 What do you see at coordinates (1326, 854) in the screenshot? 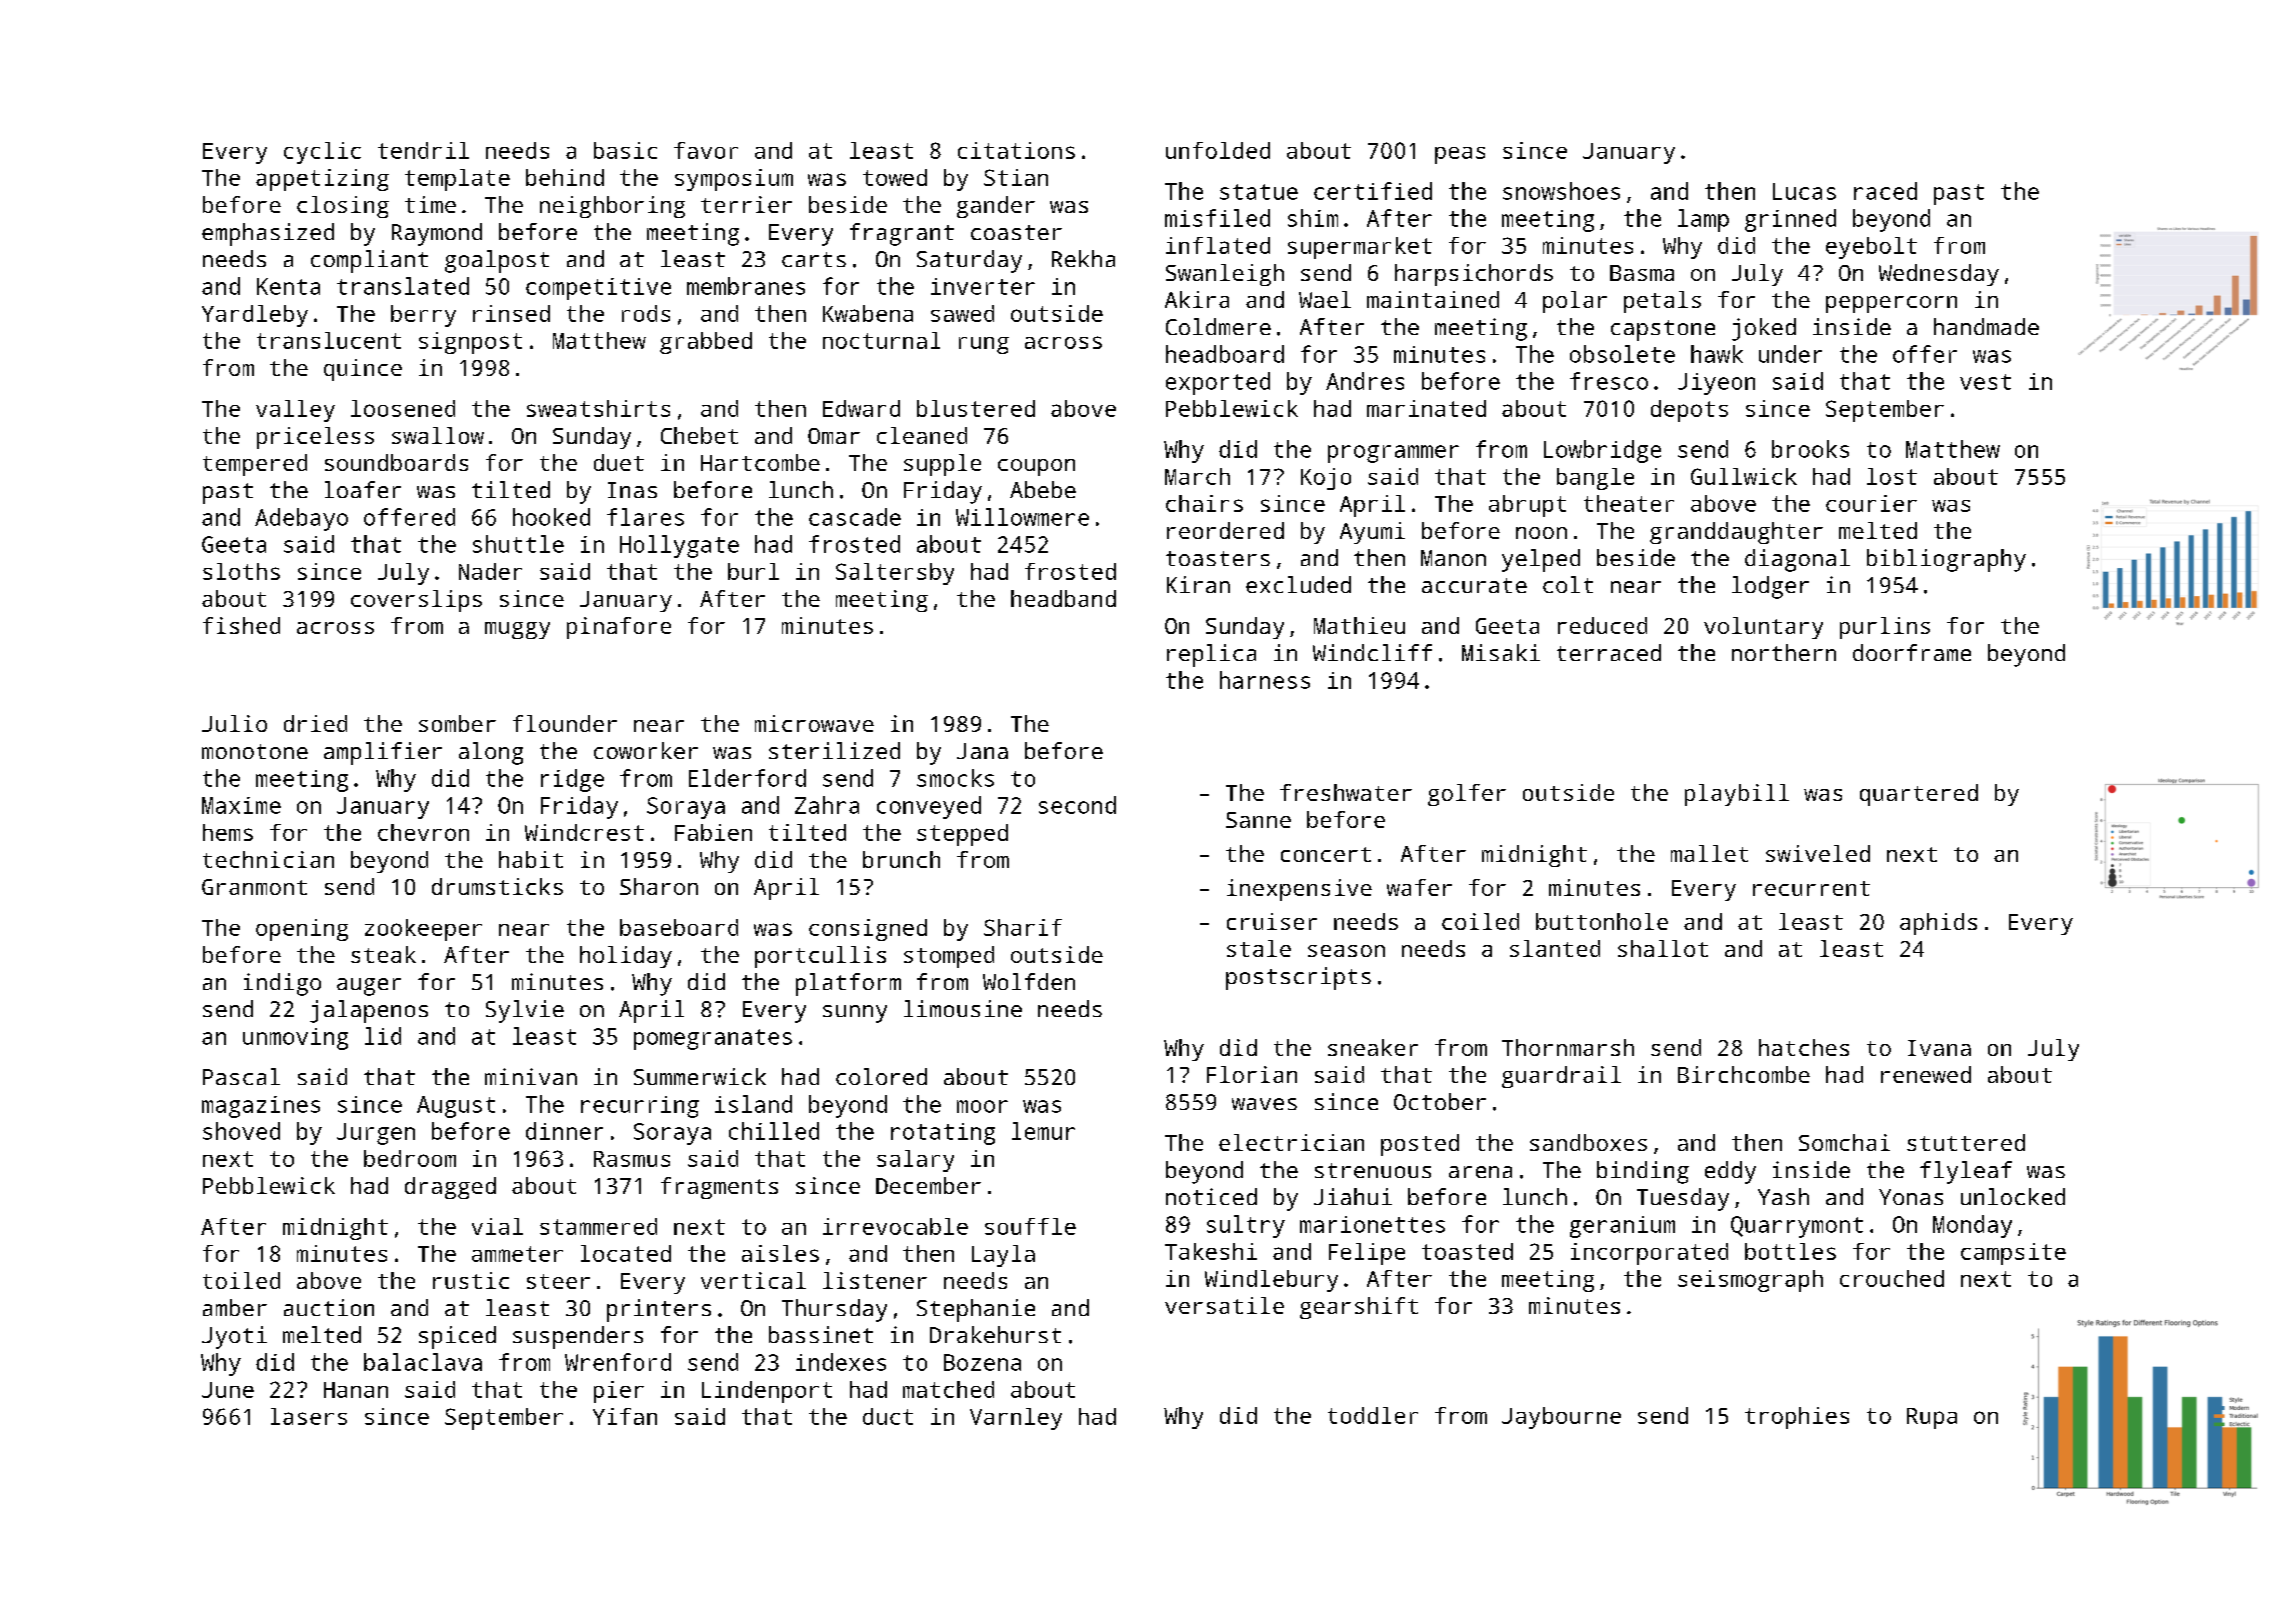
I see `concert` at bounding box center [1326, 854].
